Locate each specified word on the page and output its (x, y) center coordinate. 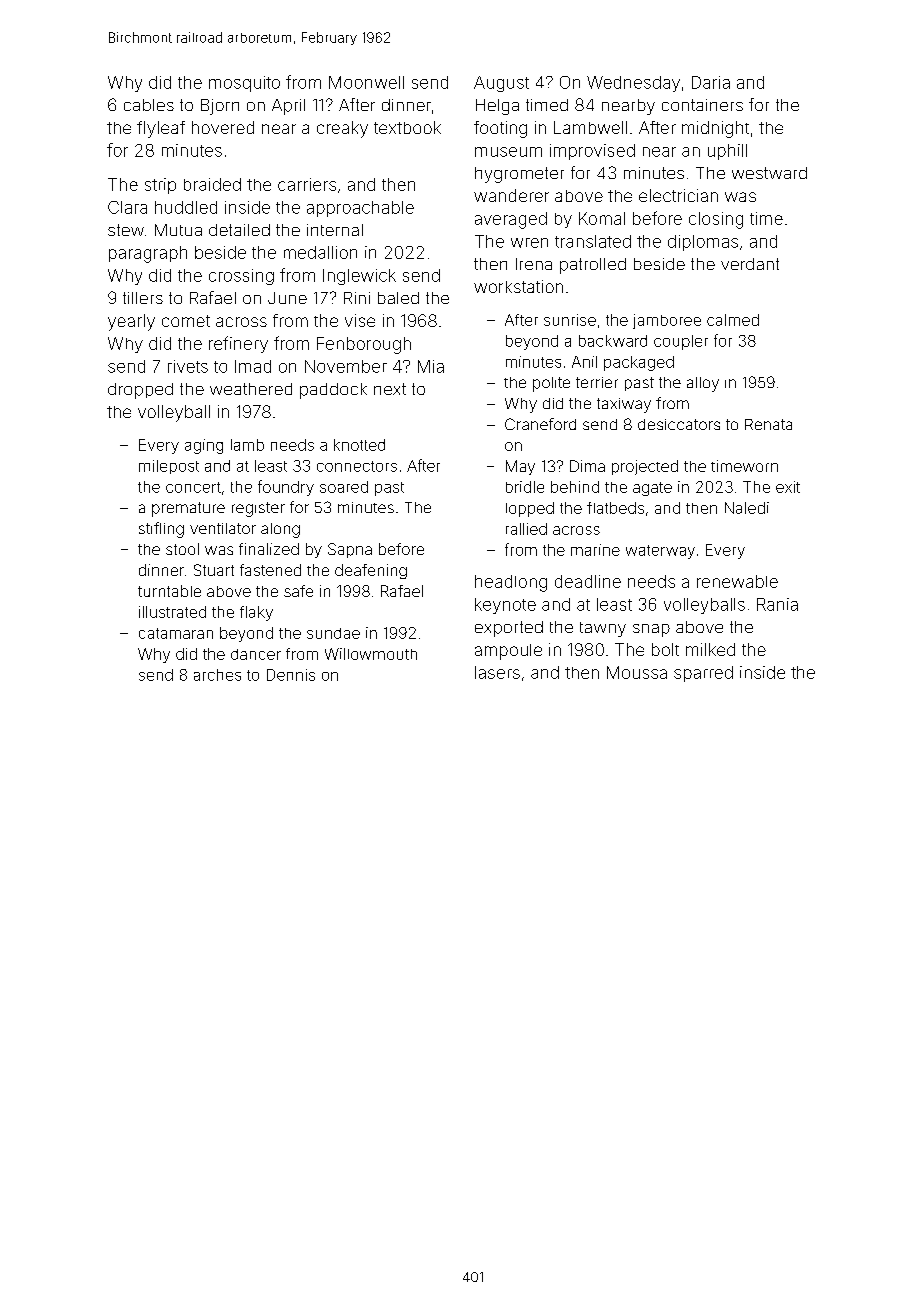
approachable (360, 209)
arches (217, 675)
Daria (711, 82)
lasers (497, 672)
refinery (238, 344)
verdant (750, 264)
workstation (518, 286)
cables (149, 105)
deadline (588, 581)
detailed (239, 230)
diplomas (703, 243)
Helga (497, 107)
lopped (530, 509)
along (280, 530)
